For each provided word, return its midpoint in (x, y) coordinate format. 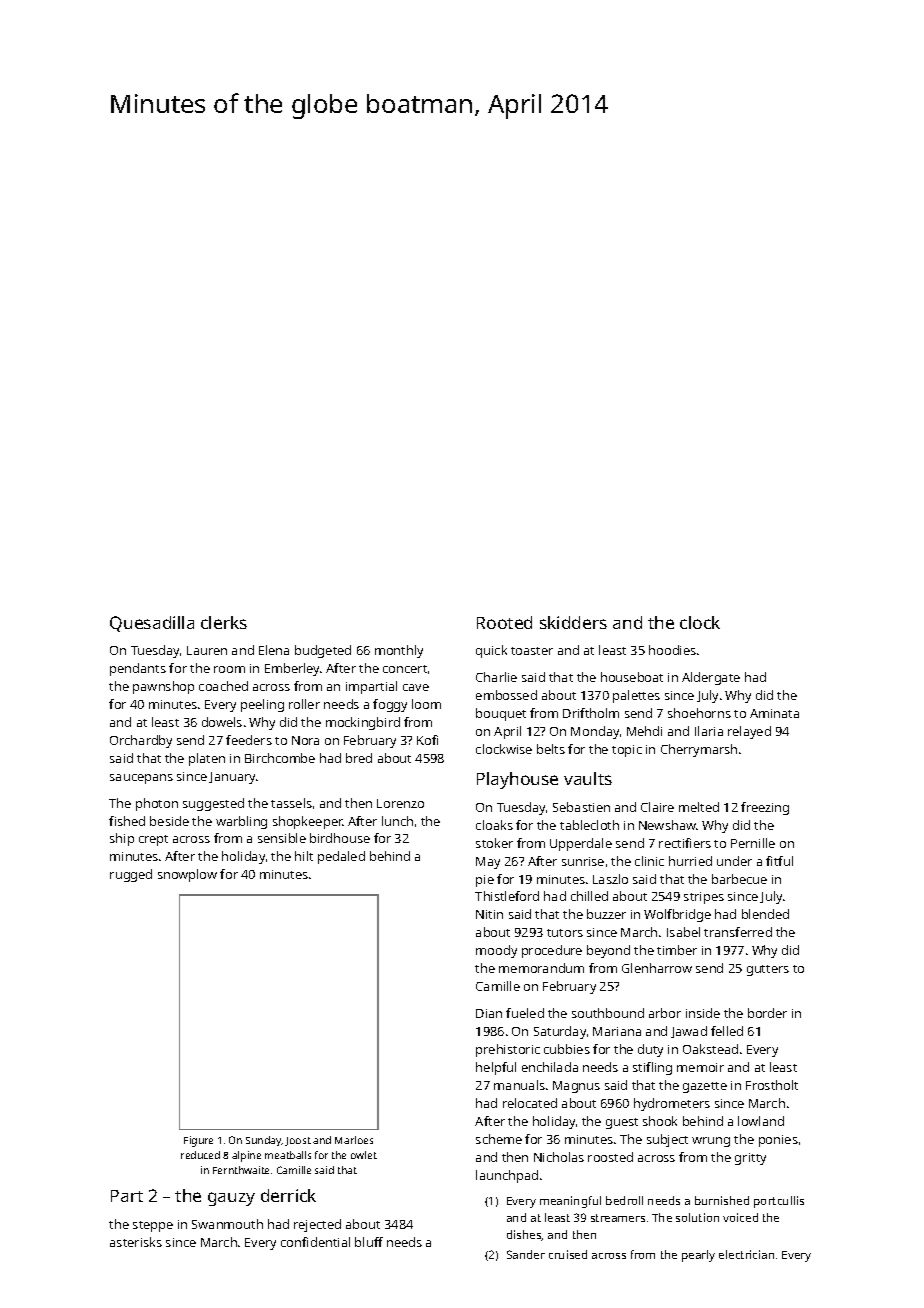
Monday (595, 732)
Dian (489, 1013)
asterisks (136, 1242)
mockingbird (363, 723)
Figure (198, 1141)
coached (223, 686)
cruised (568, 1254)
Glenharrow (657, 968)
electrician (746, 1254)
